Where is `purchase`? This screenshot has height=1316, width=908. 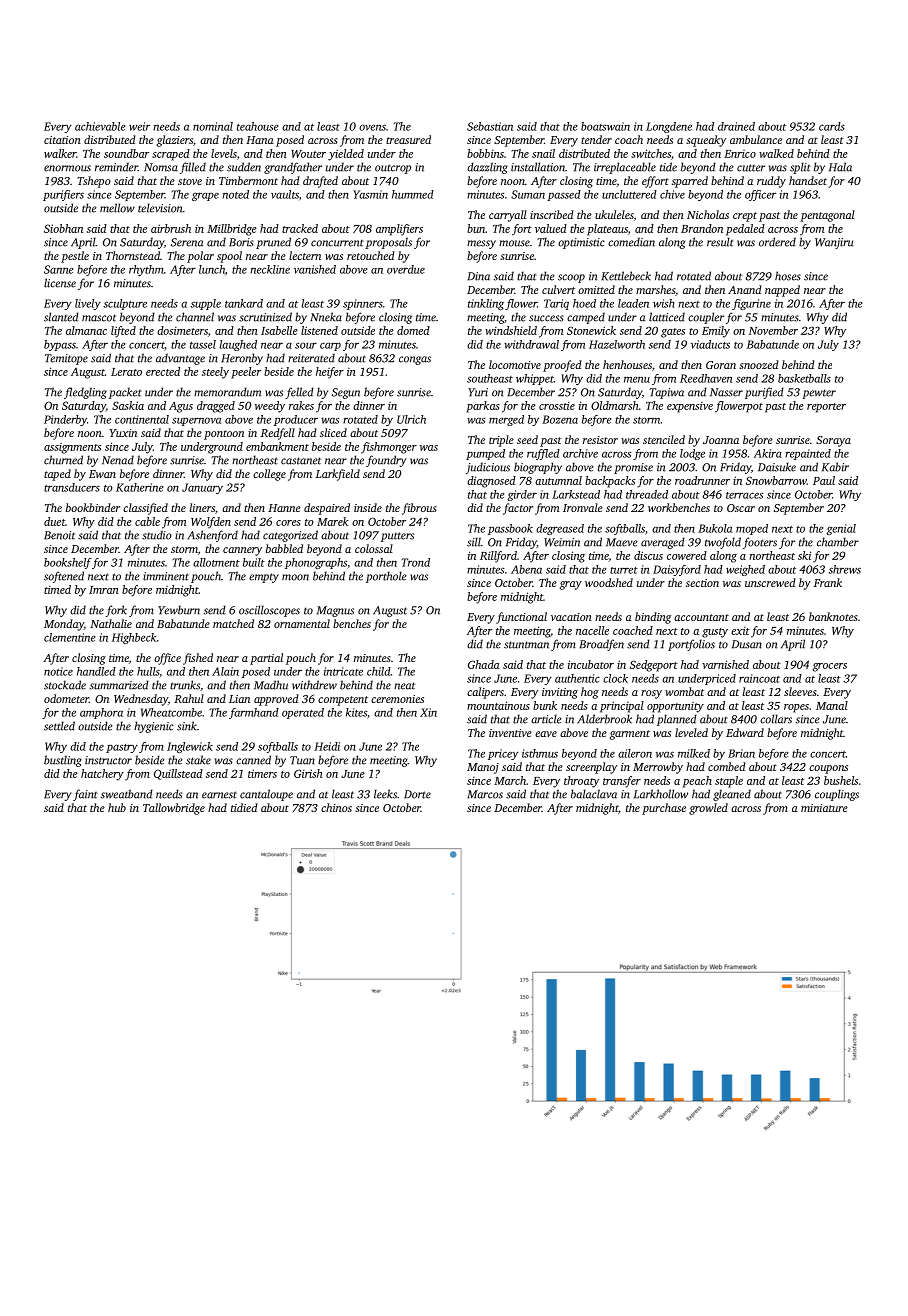
purchase is located at coordinates (664, 809).
